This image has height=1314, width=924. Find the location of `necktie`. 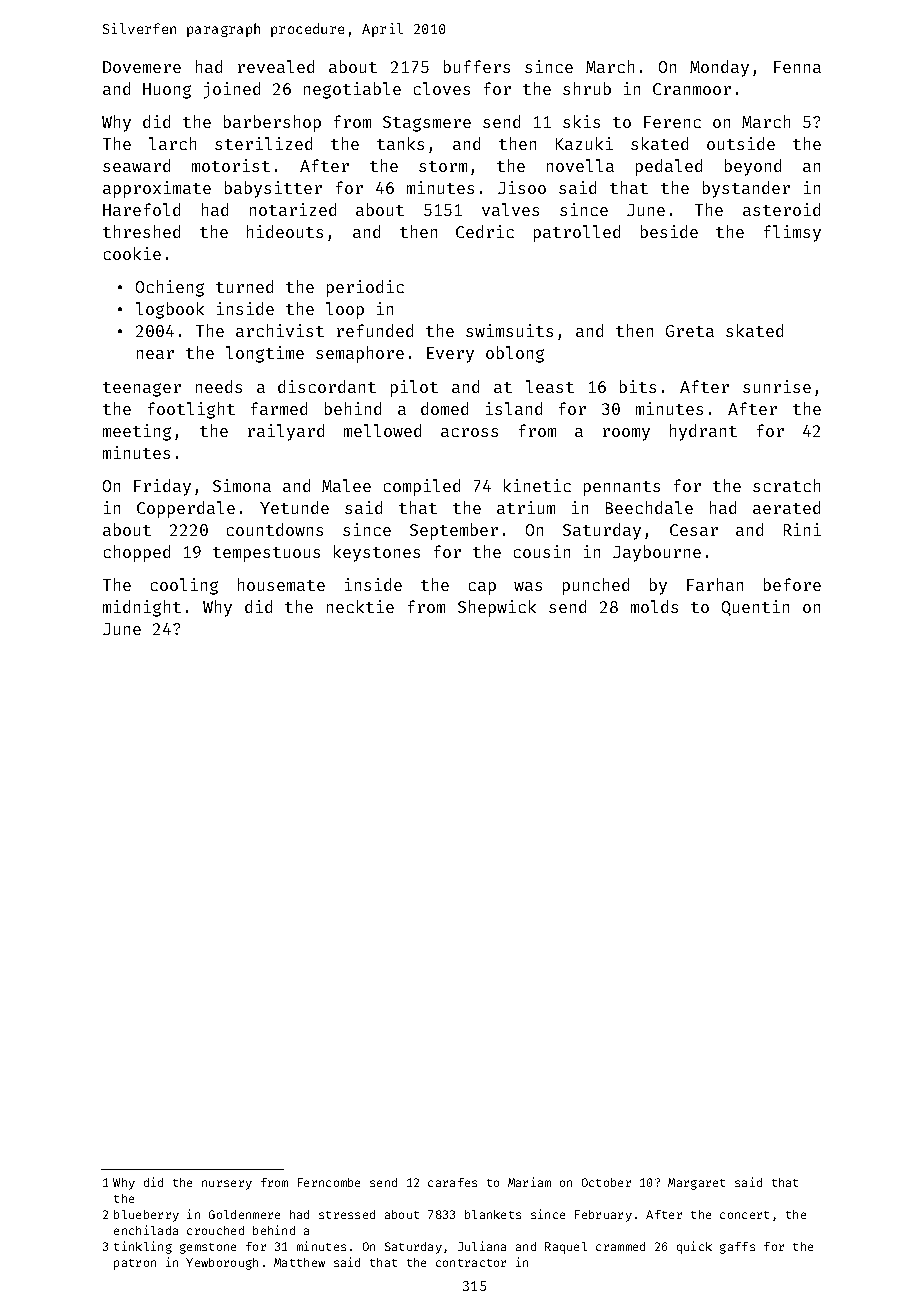

necktie is located at coordinates (360, 606).
